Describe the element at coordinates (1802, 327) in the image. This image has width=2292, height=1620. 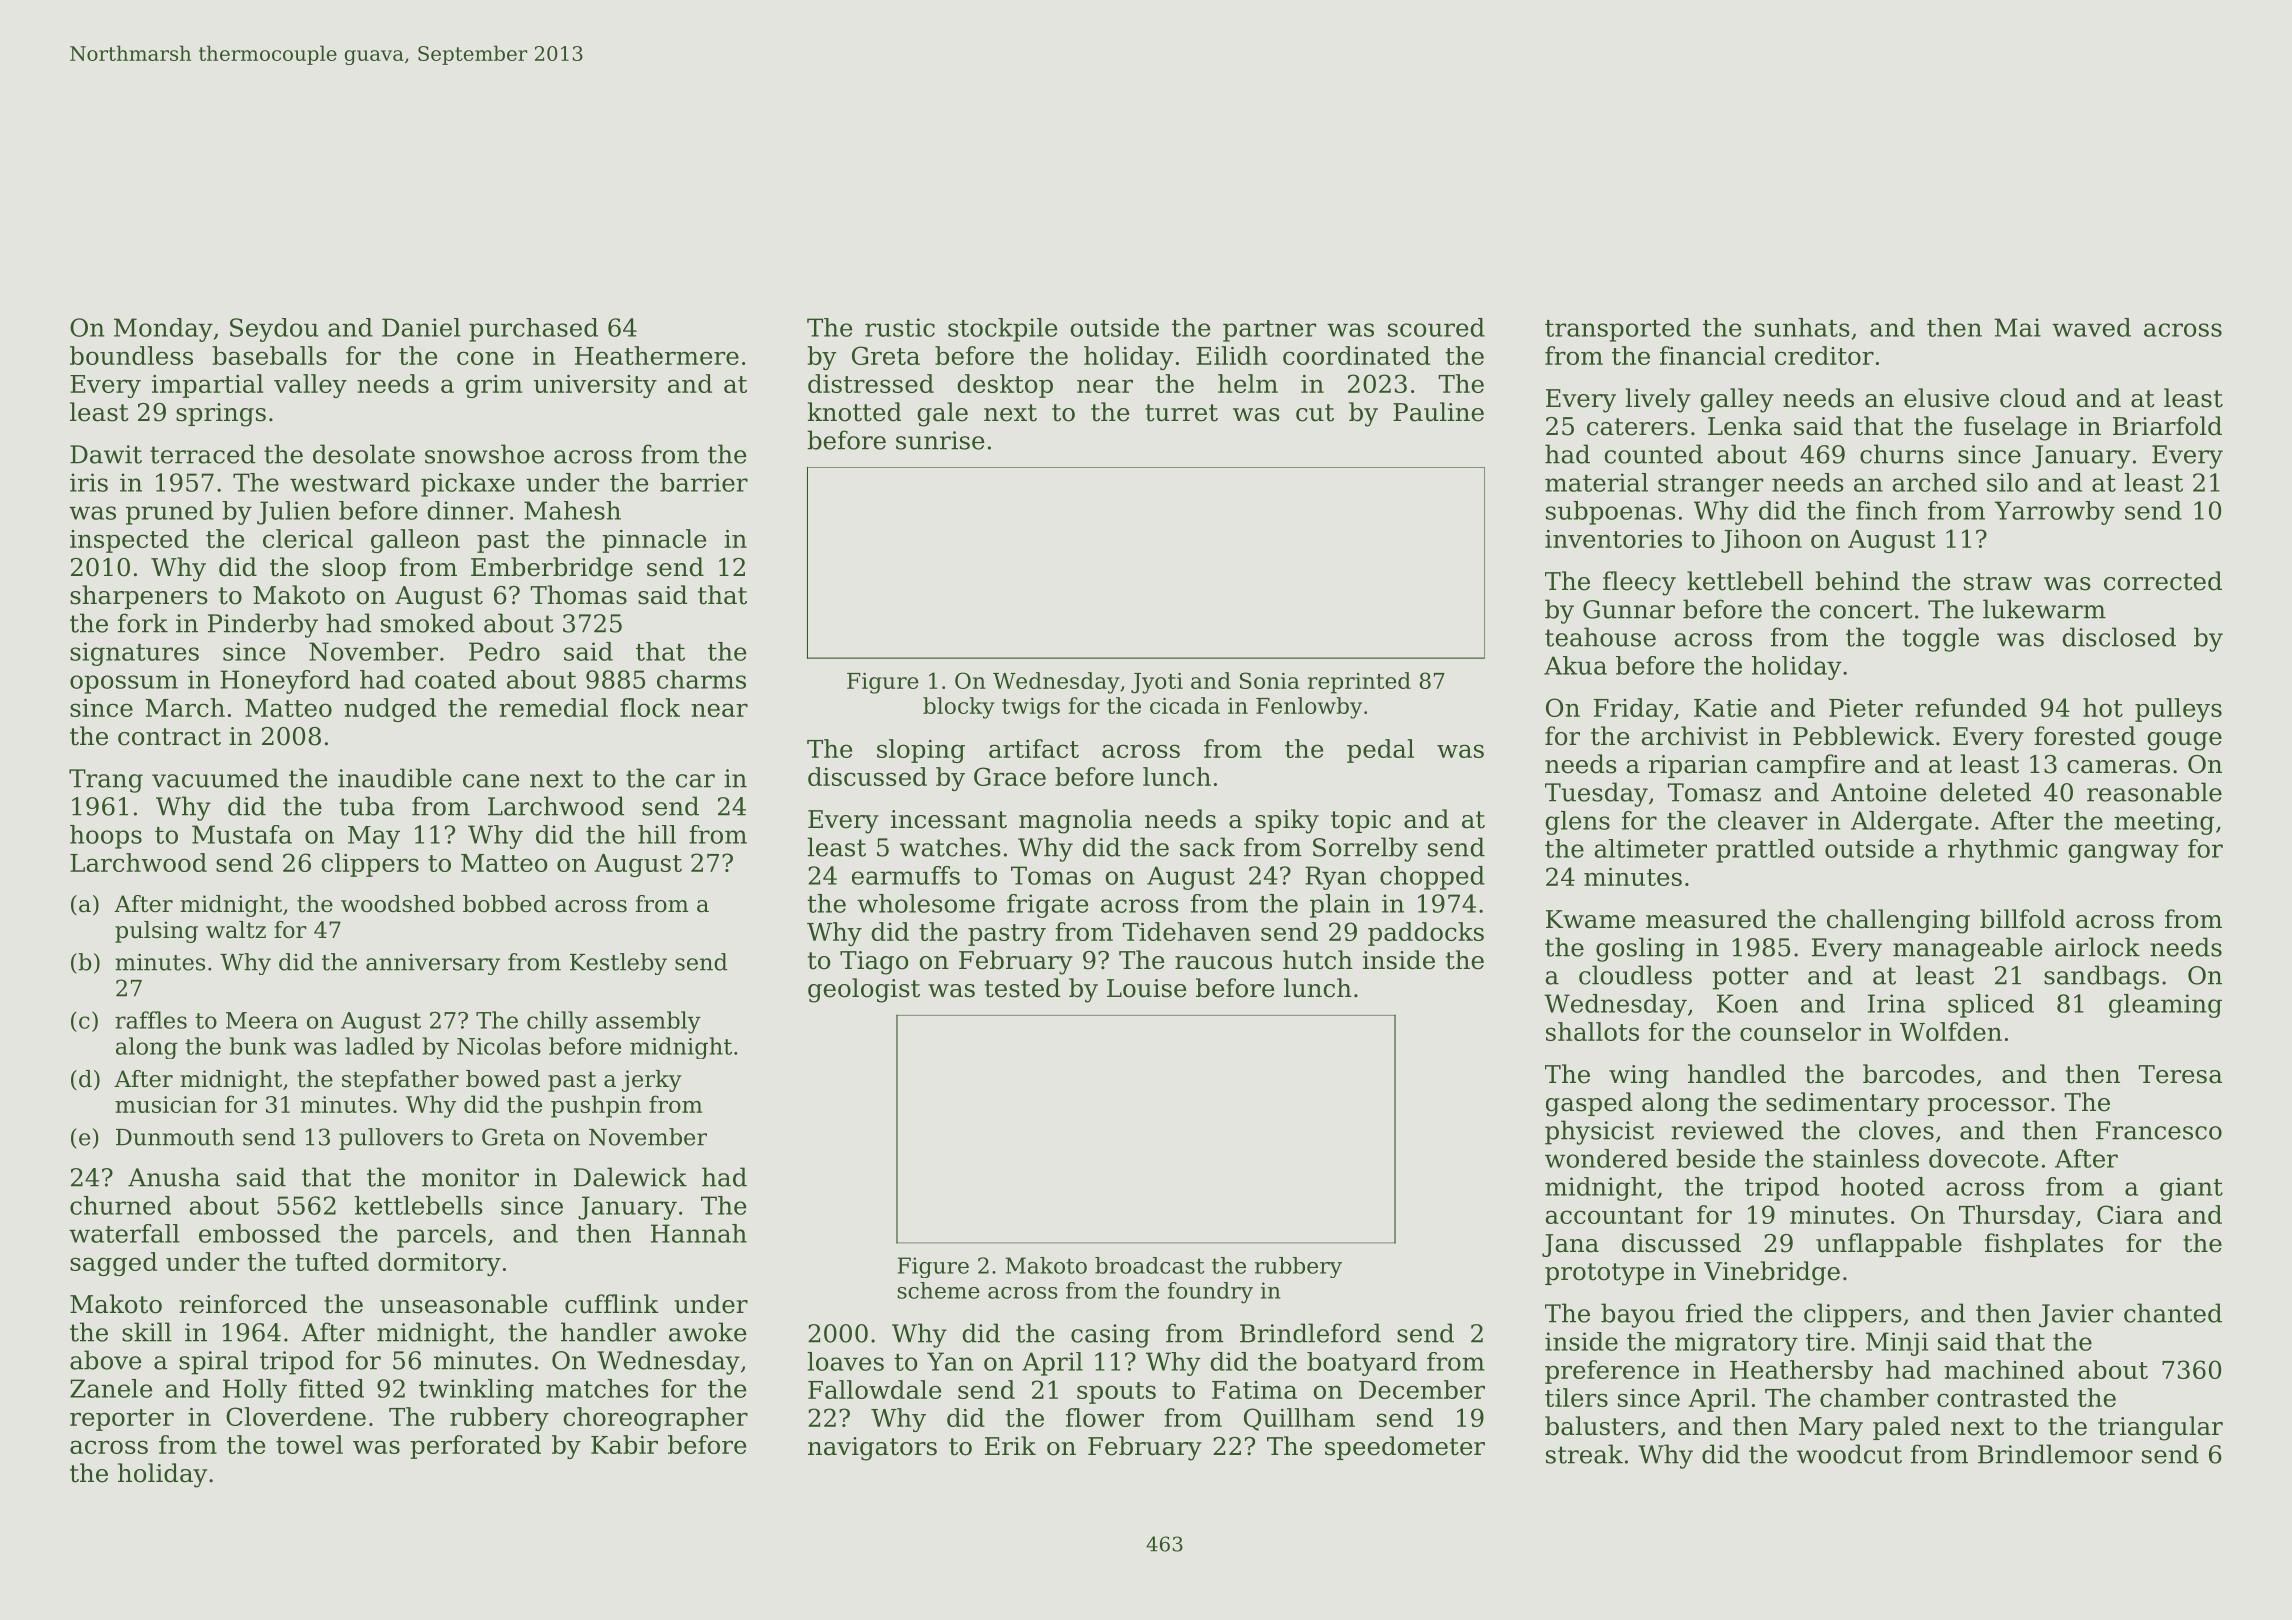
I see `sunhats` at that location.
